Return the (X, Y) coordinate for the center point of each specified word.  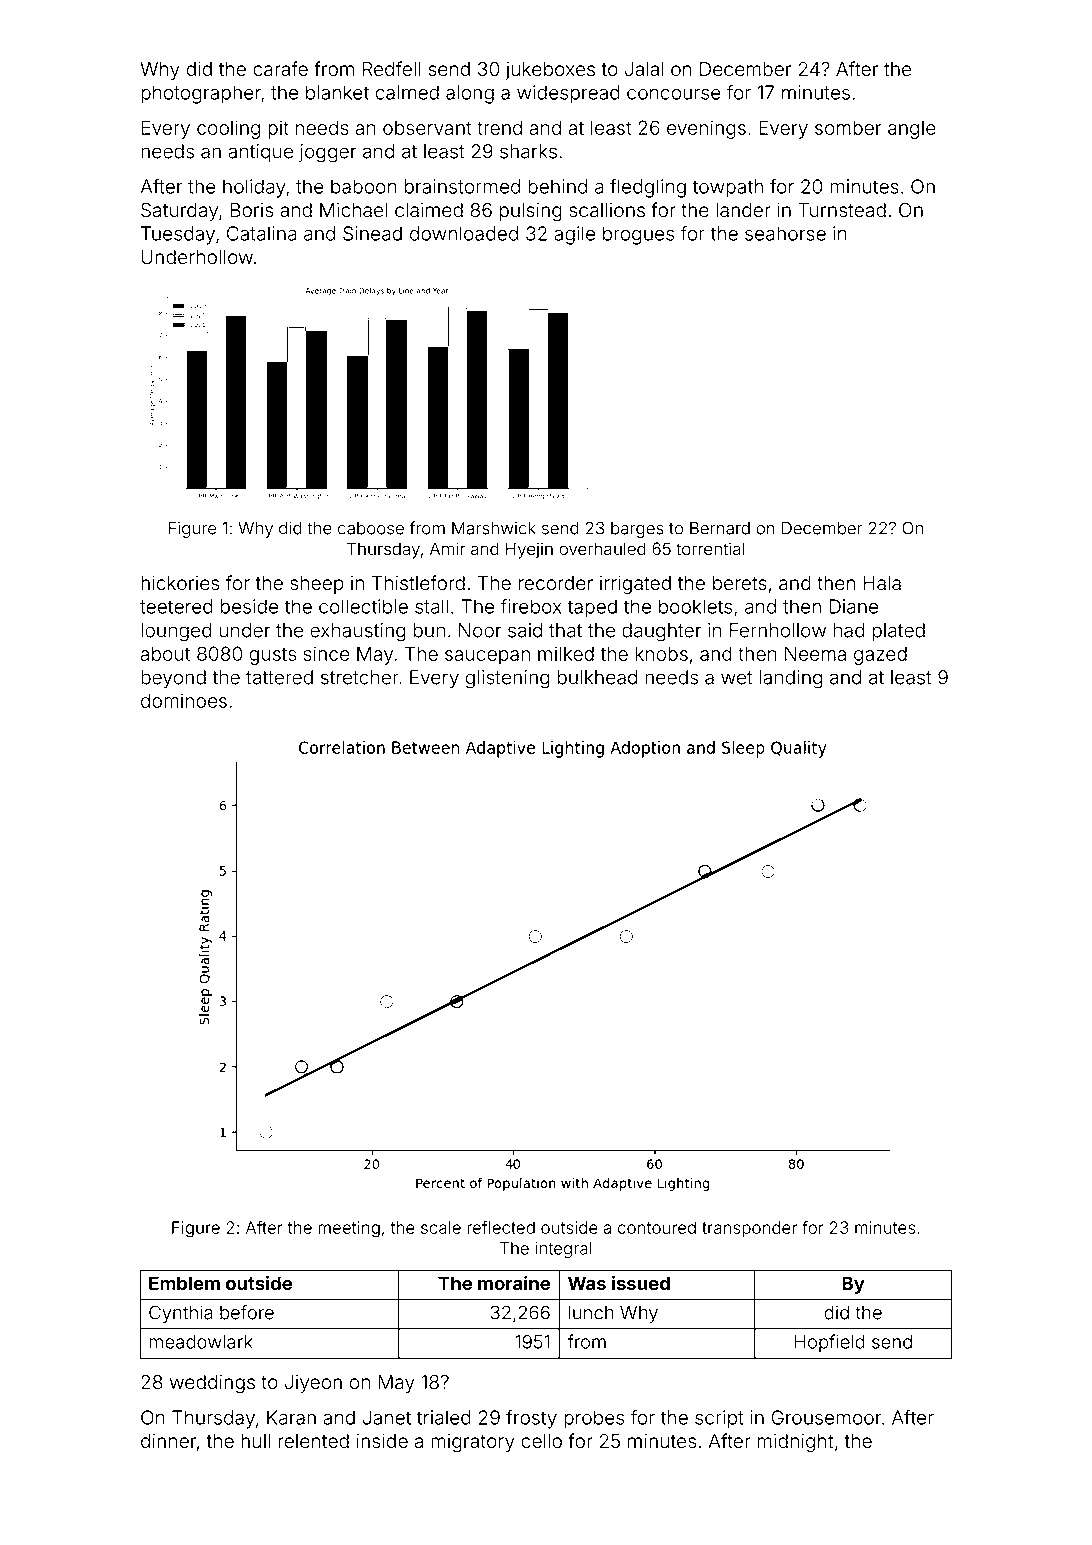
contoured (657, 1227)
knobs (662, 653)
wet (736, 678)
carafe (280, 69)
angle (912, 130)
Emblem (184, 1283)
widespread (568, 94)
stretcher (360, 677)
